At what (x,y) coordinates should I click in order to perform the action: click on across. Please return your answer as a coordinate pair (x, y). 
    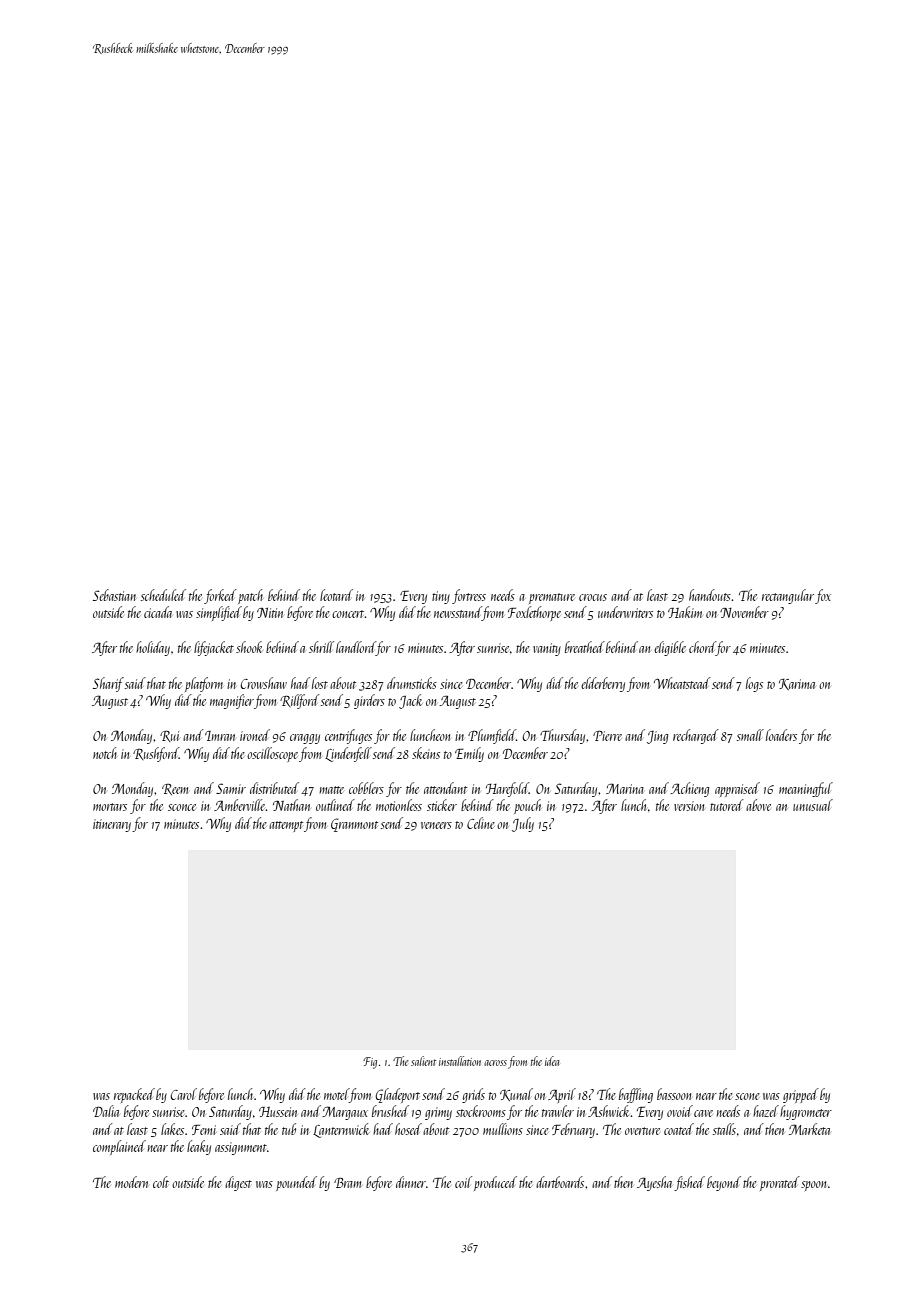
    Looking at the image, I should click on (495, 1063).
